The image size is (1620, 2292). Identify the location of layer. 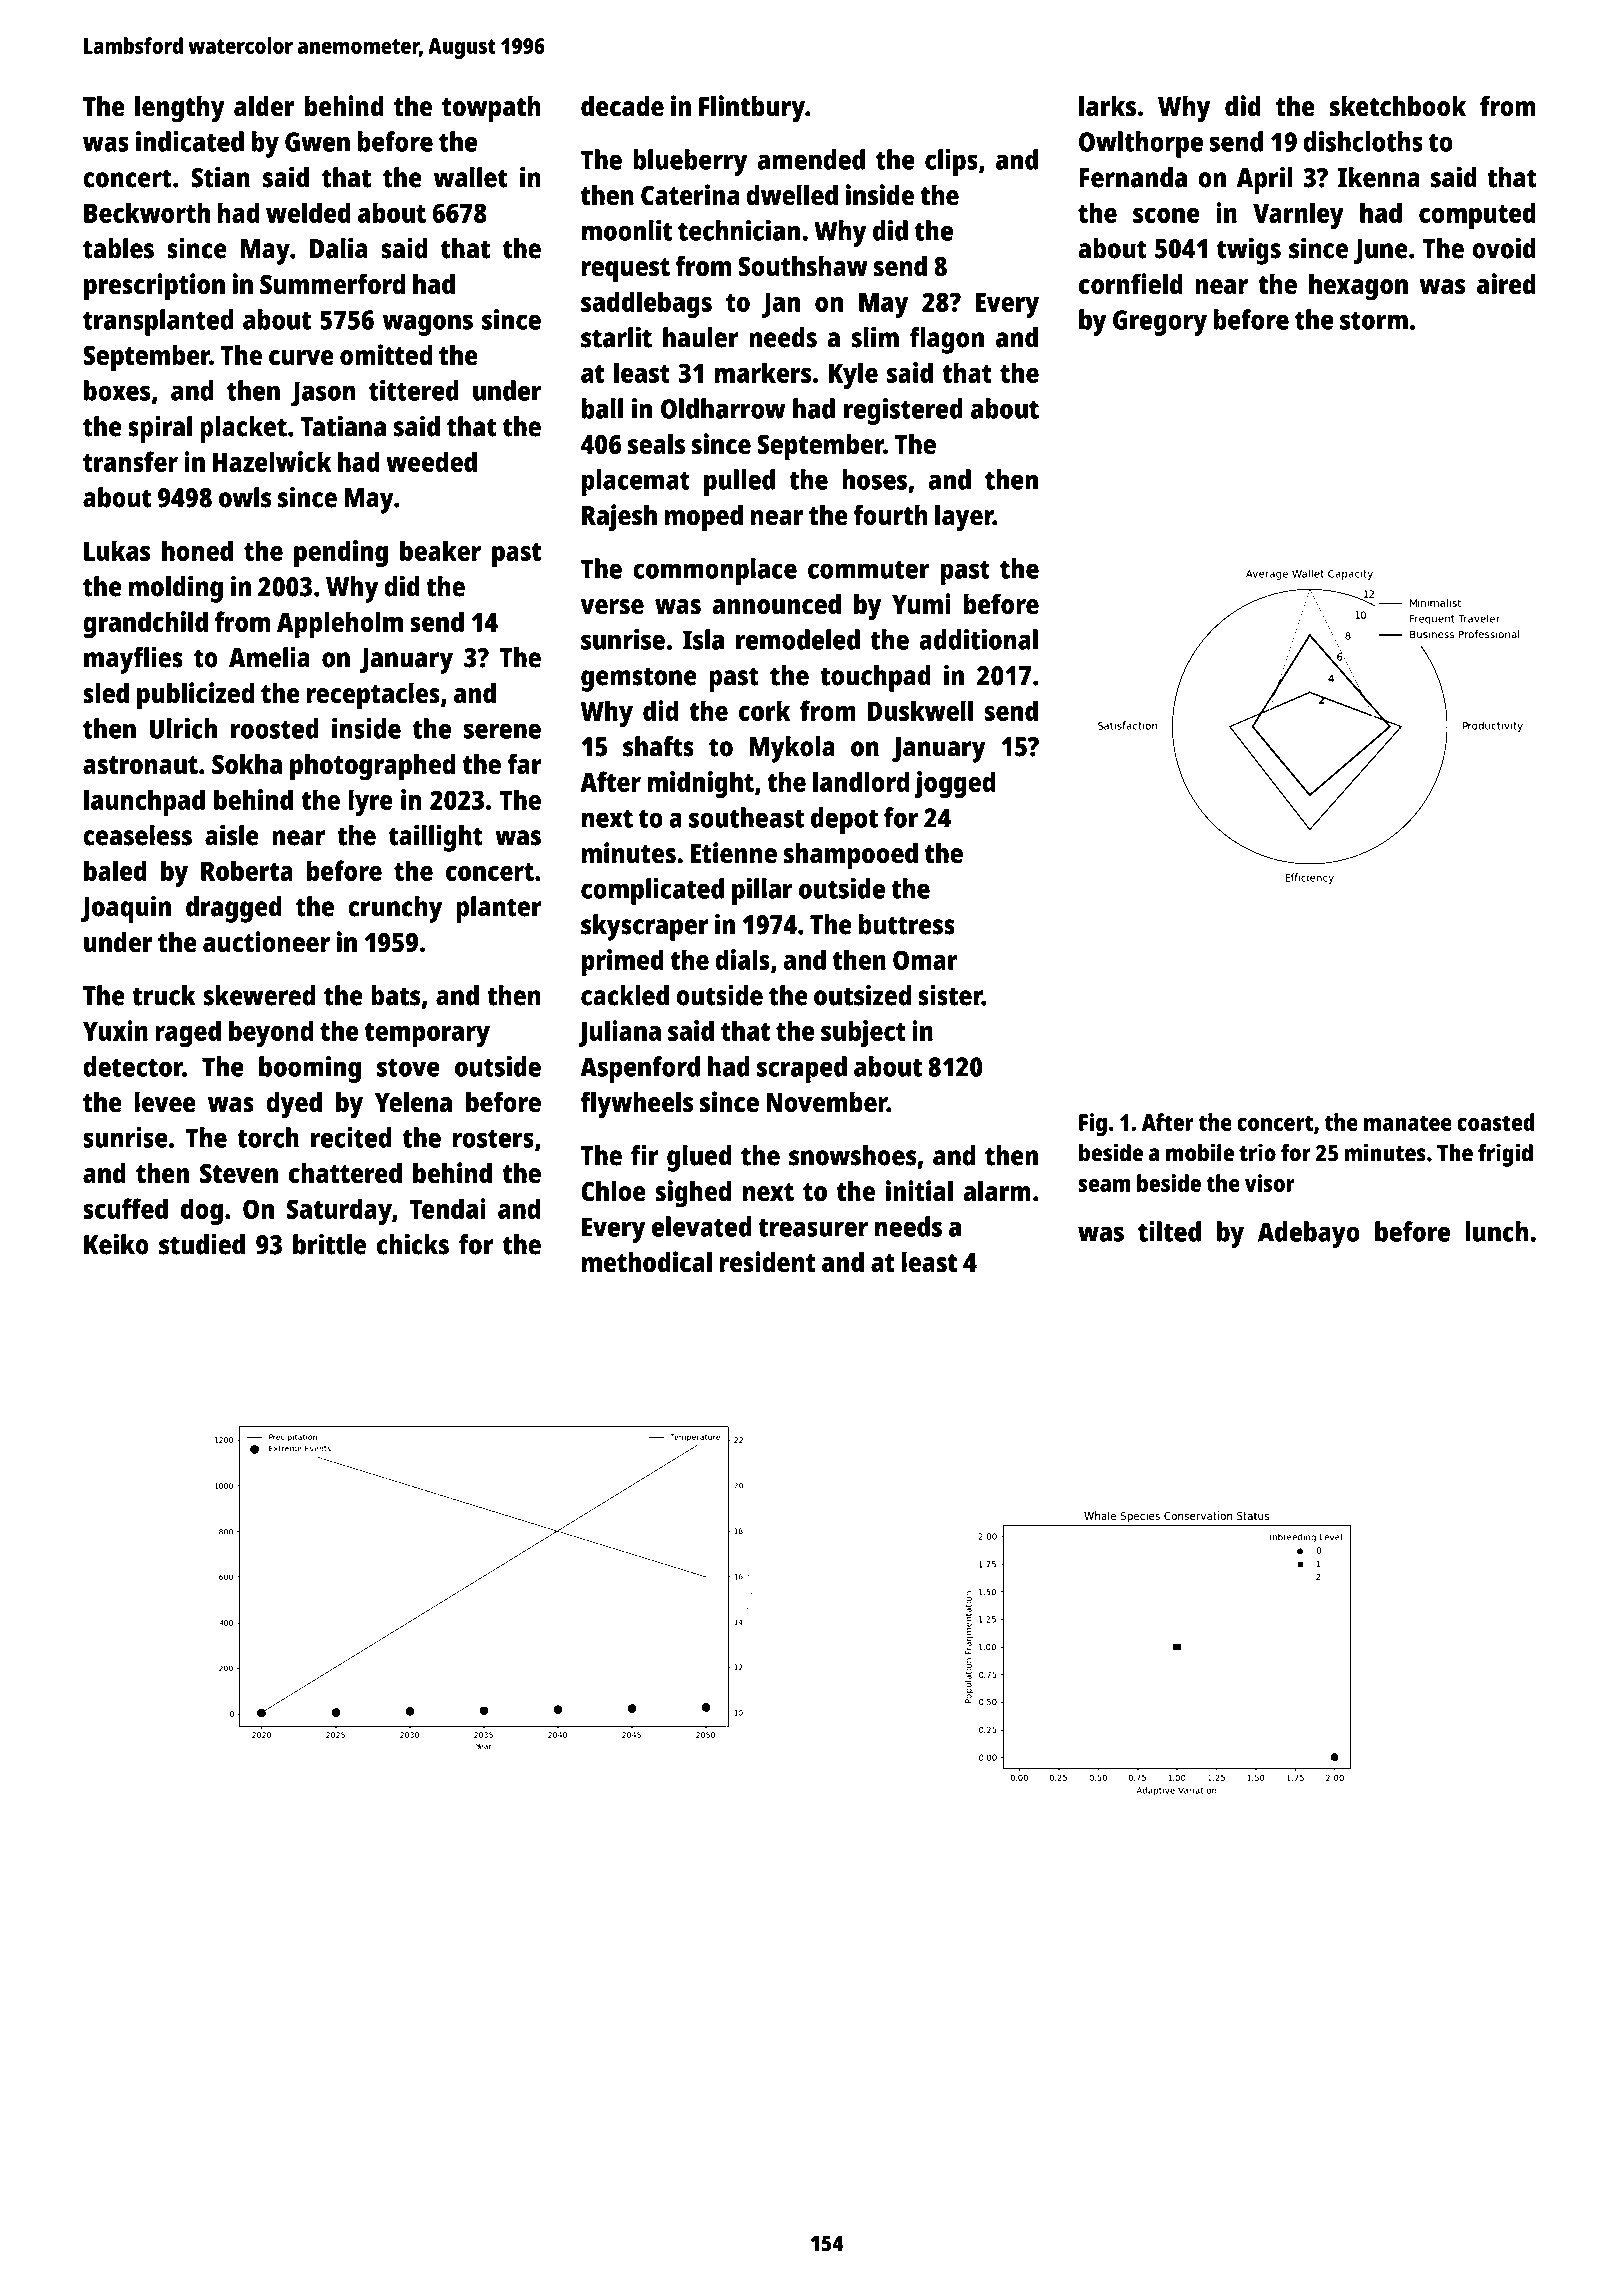
(964, 518).
